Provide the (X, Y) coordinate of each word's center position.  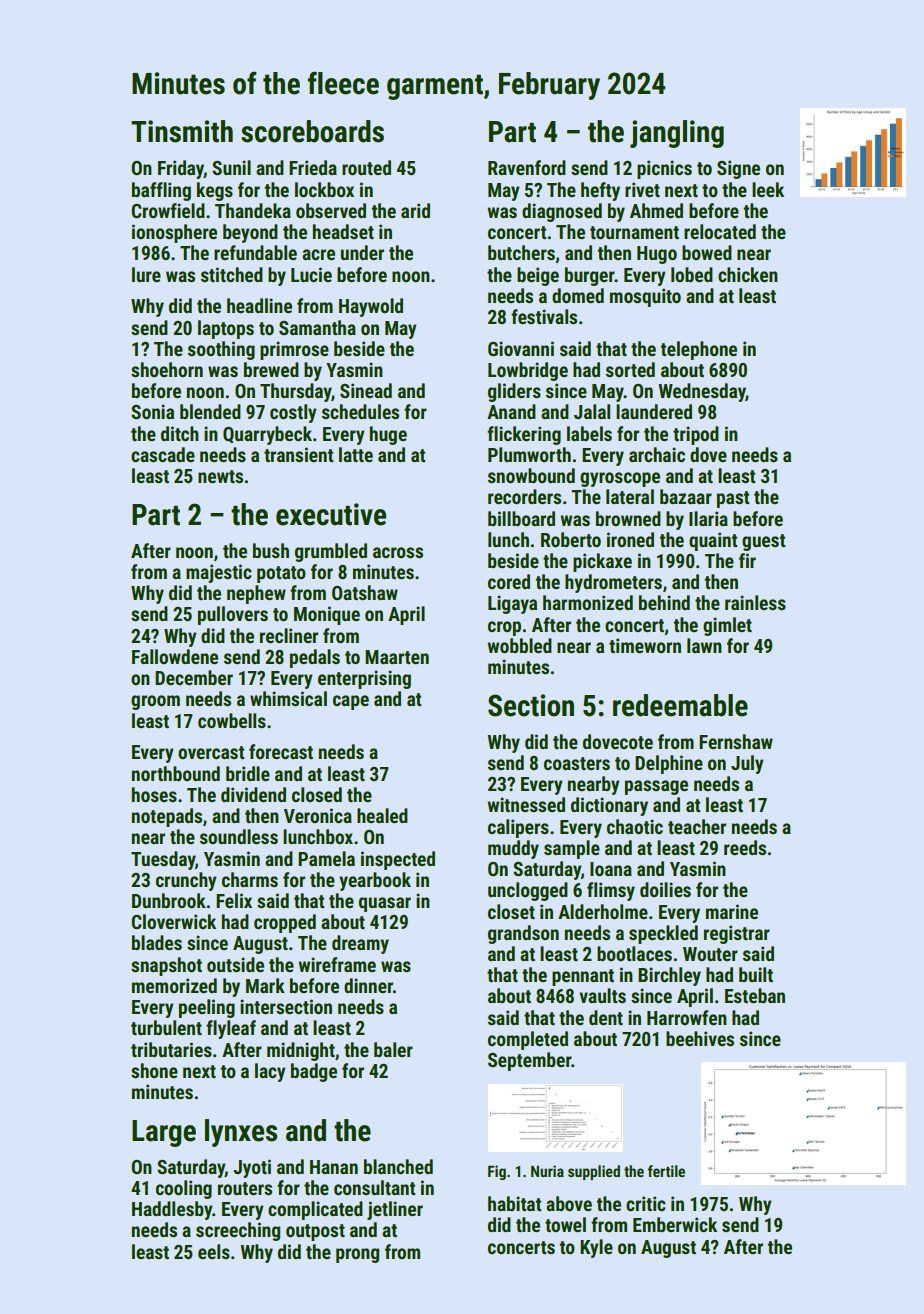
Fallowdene (175, 656)
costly (293, 413)
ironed (630, 539)
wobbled (519, 645)
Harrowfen (687, 1017)
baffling (161, 191)
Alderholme (603, 911)
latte (356, 454)
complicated (315, 1210)
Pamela (326, 858)
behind (664, 602)
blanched (398, 1166)
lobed (692, 274)
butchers (521, 252)
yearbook (375, 881)
